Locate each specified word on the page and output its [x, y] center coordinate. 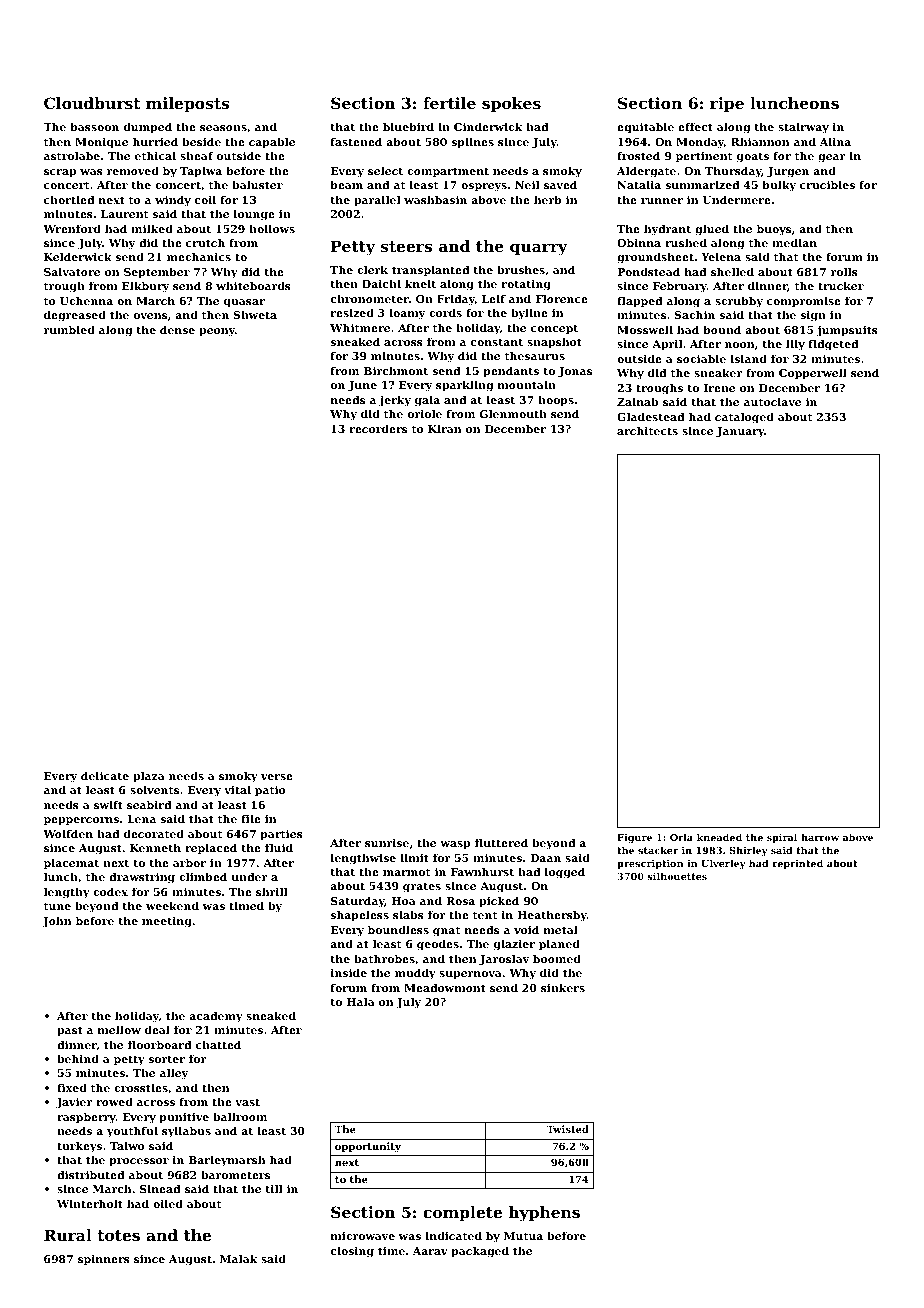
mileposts [187, 104]
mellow [119, 1029]
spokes [511, 104]
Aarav [430, 1251]
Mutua [523, 1236]
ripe [727, 104]
